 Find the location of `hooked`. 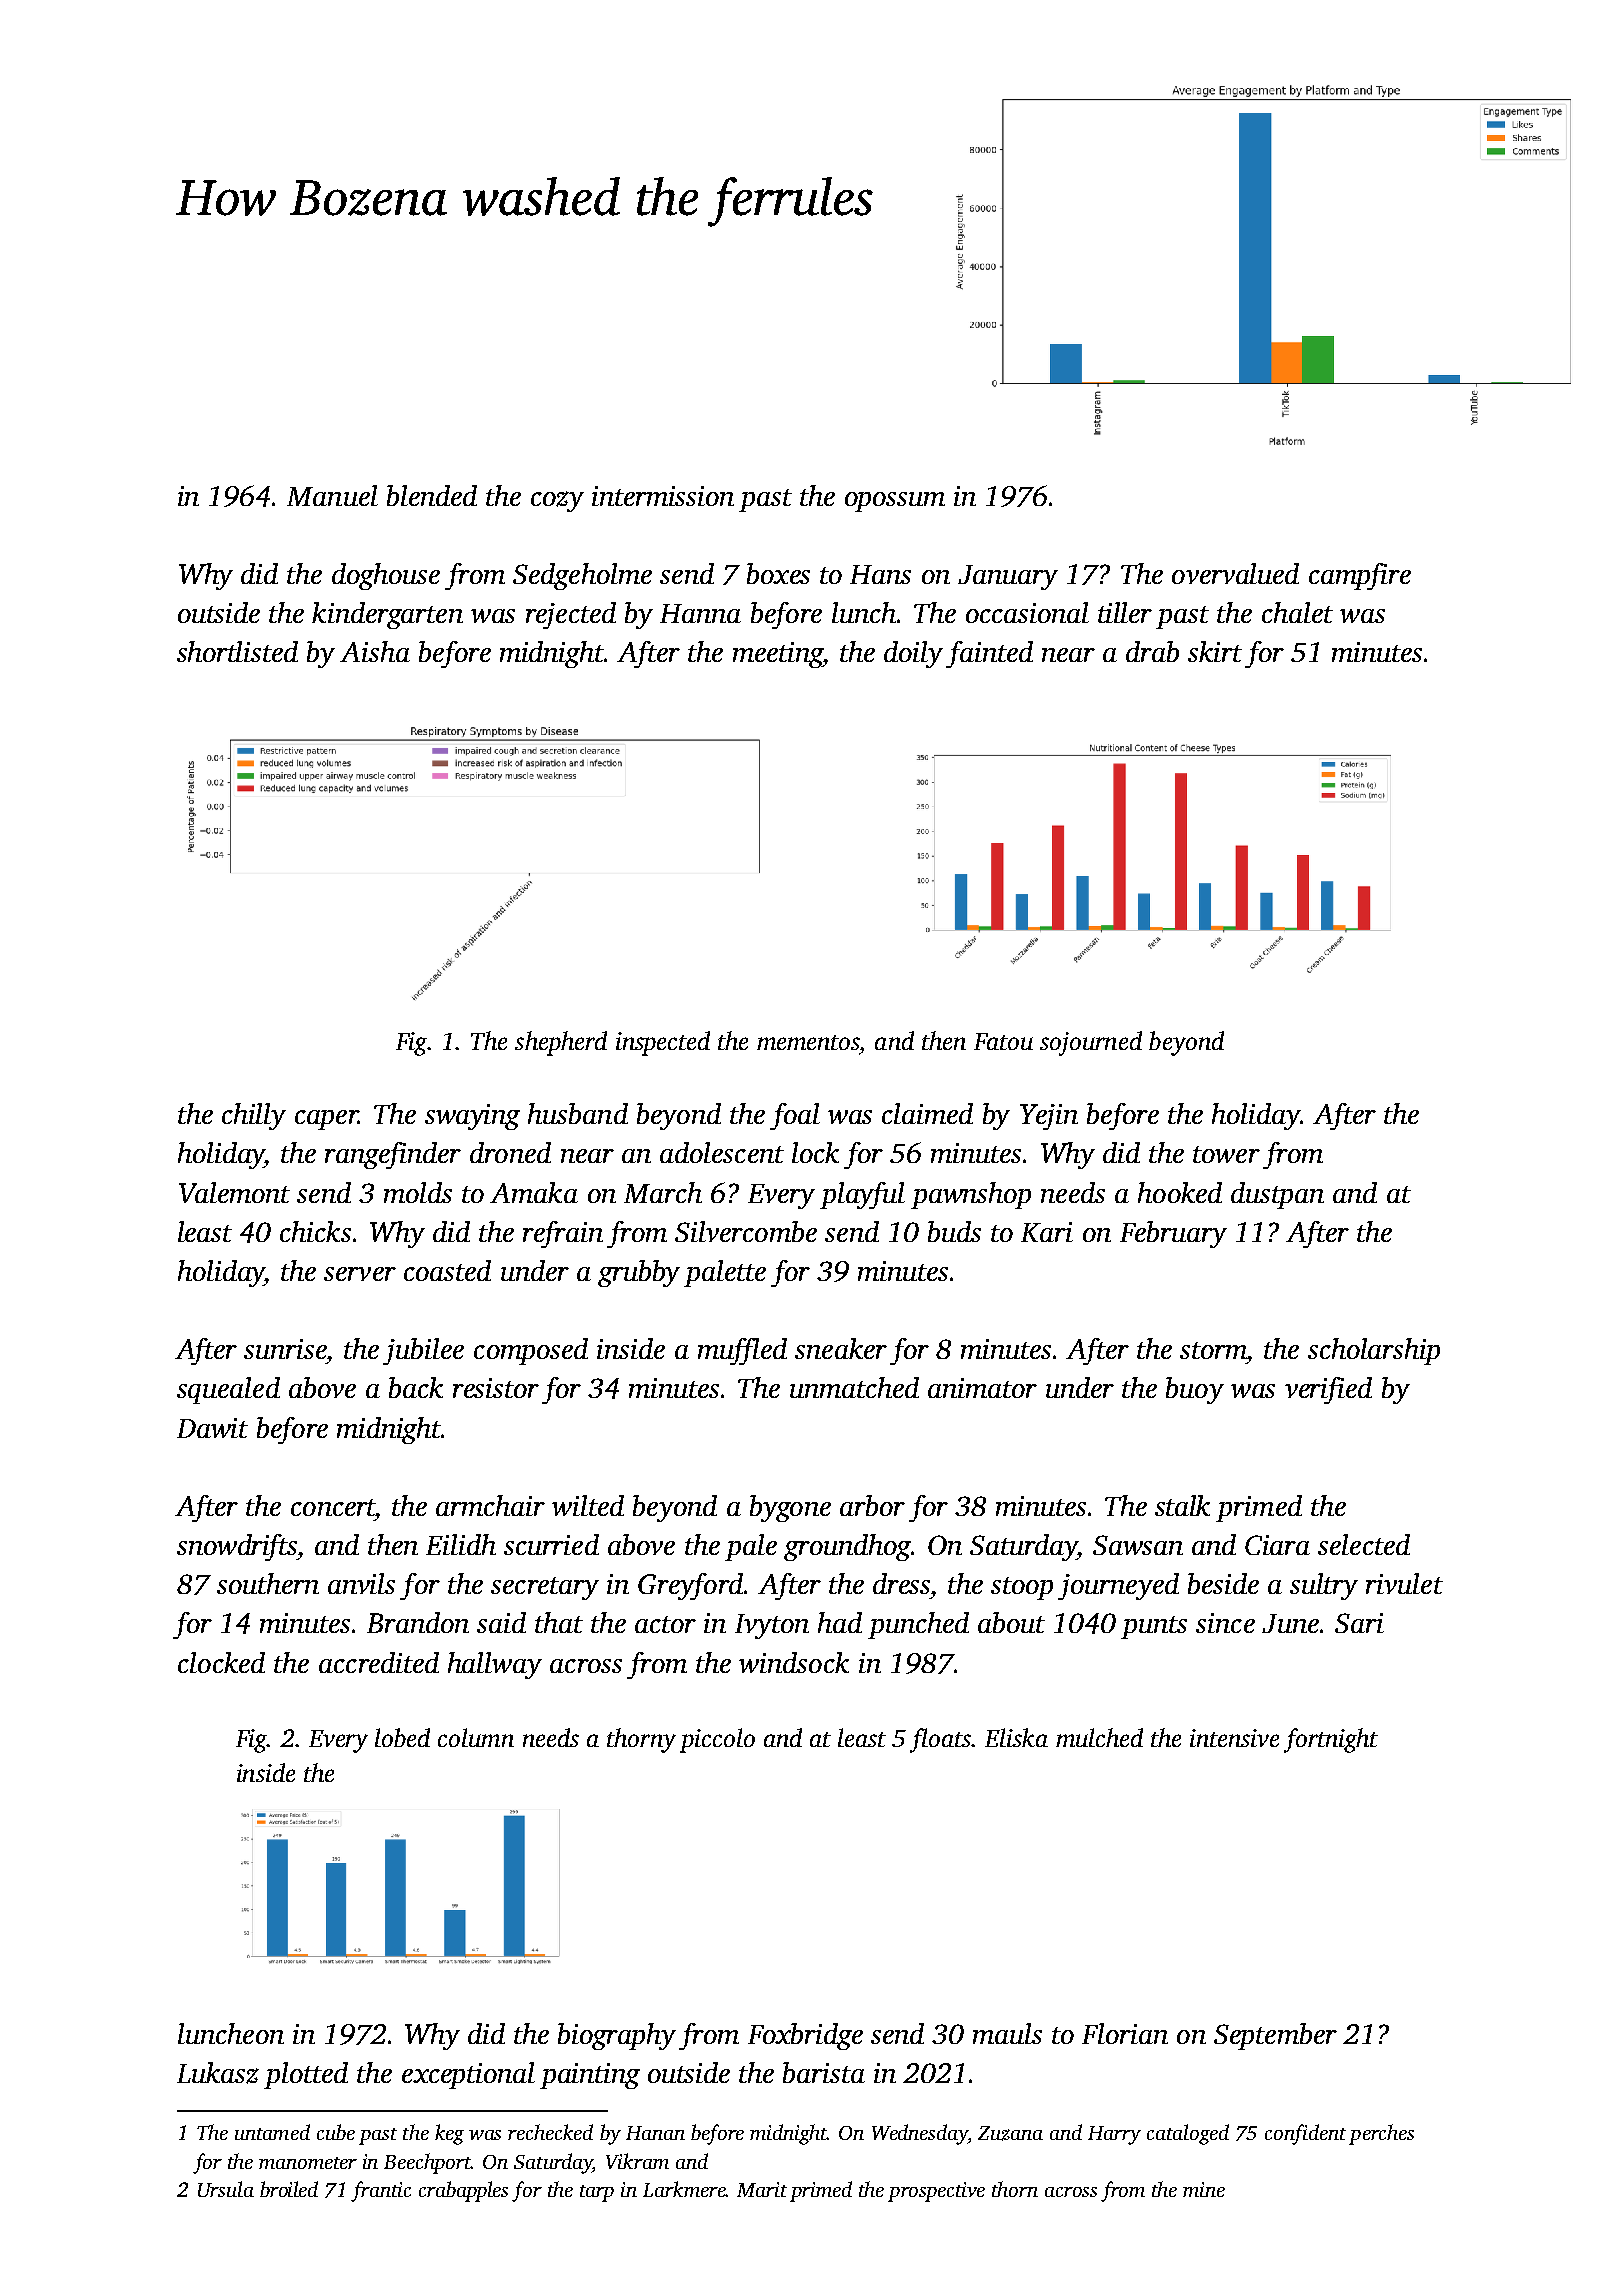

hooked is located at coordinates (1180, 1192).
